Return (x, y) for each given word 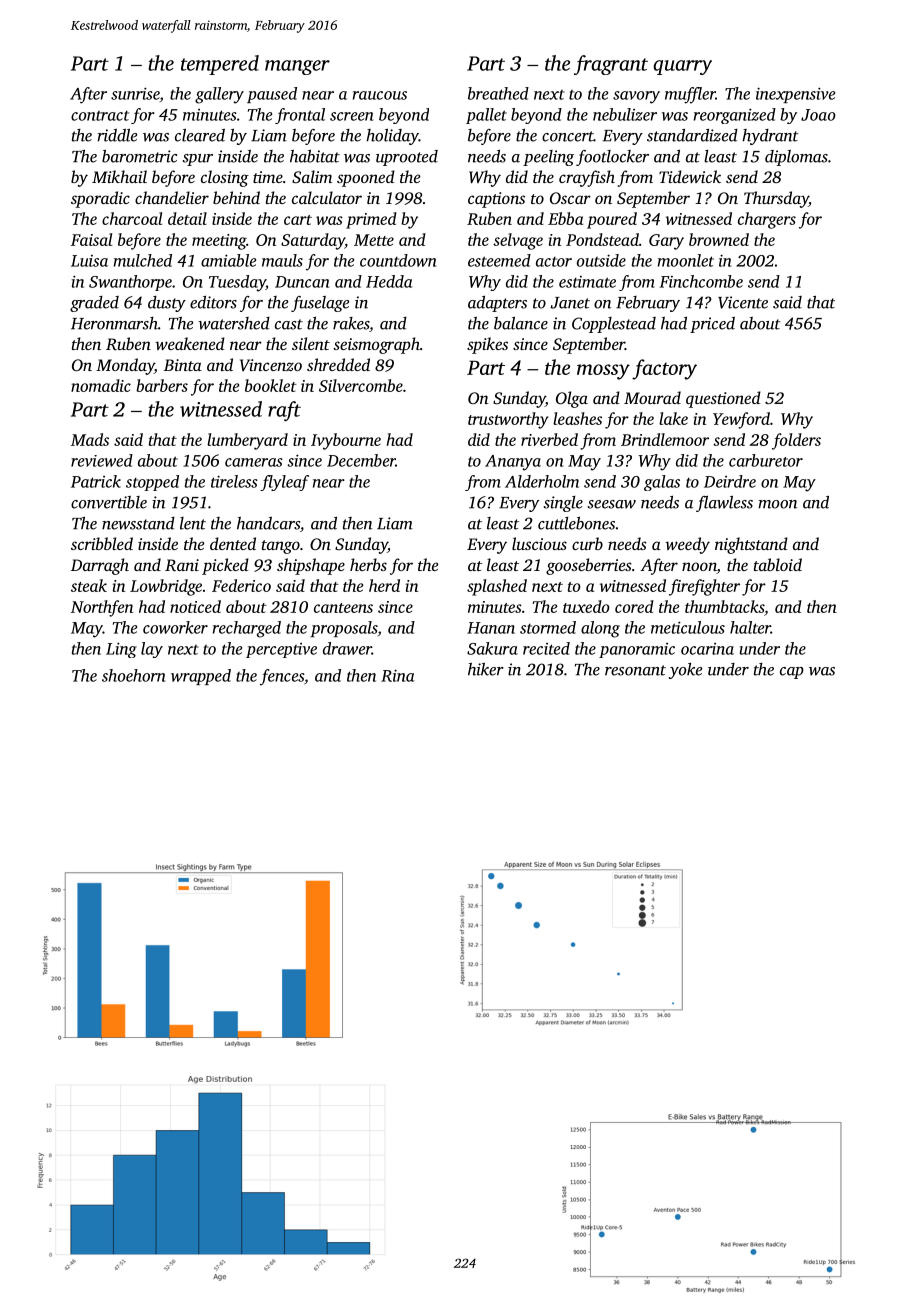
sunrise (135, 93)
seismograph (376, 345)
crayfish (587, 178)
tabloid (778, 564)
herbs (368, 564)
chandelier (172, 197)
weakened (190, 343)
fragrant (611, 65)
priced (712, 325)
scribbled (102, 543)
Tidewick (690, 176)
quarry (682, 67)
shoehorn (133, 675)
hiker (486, 669)
